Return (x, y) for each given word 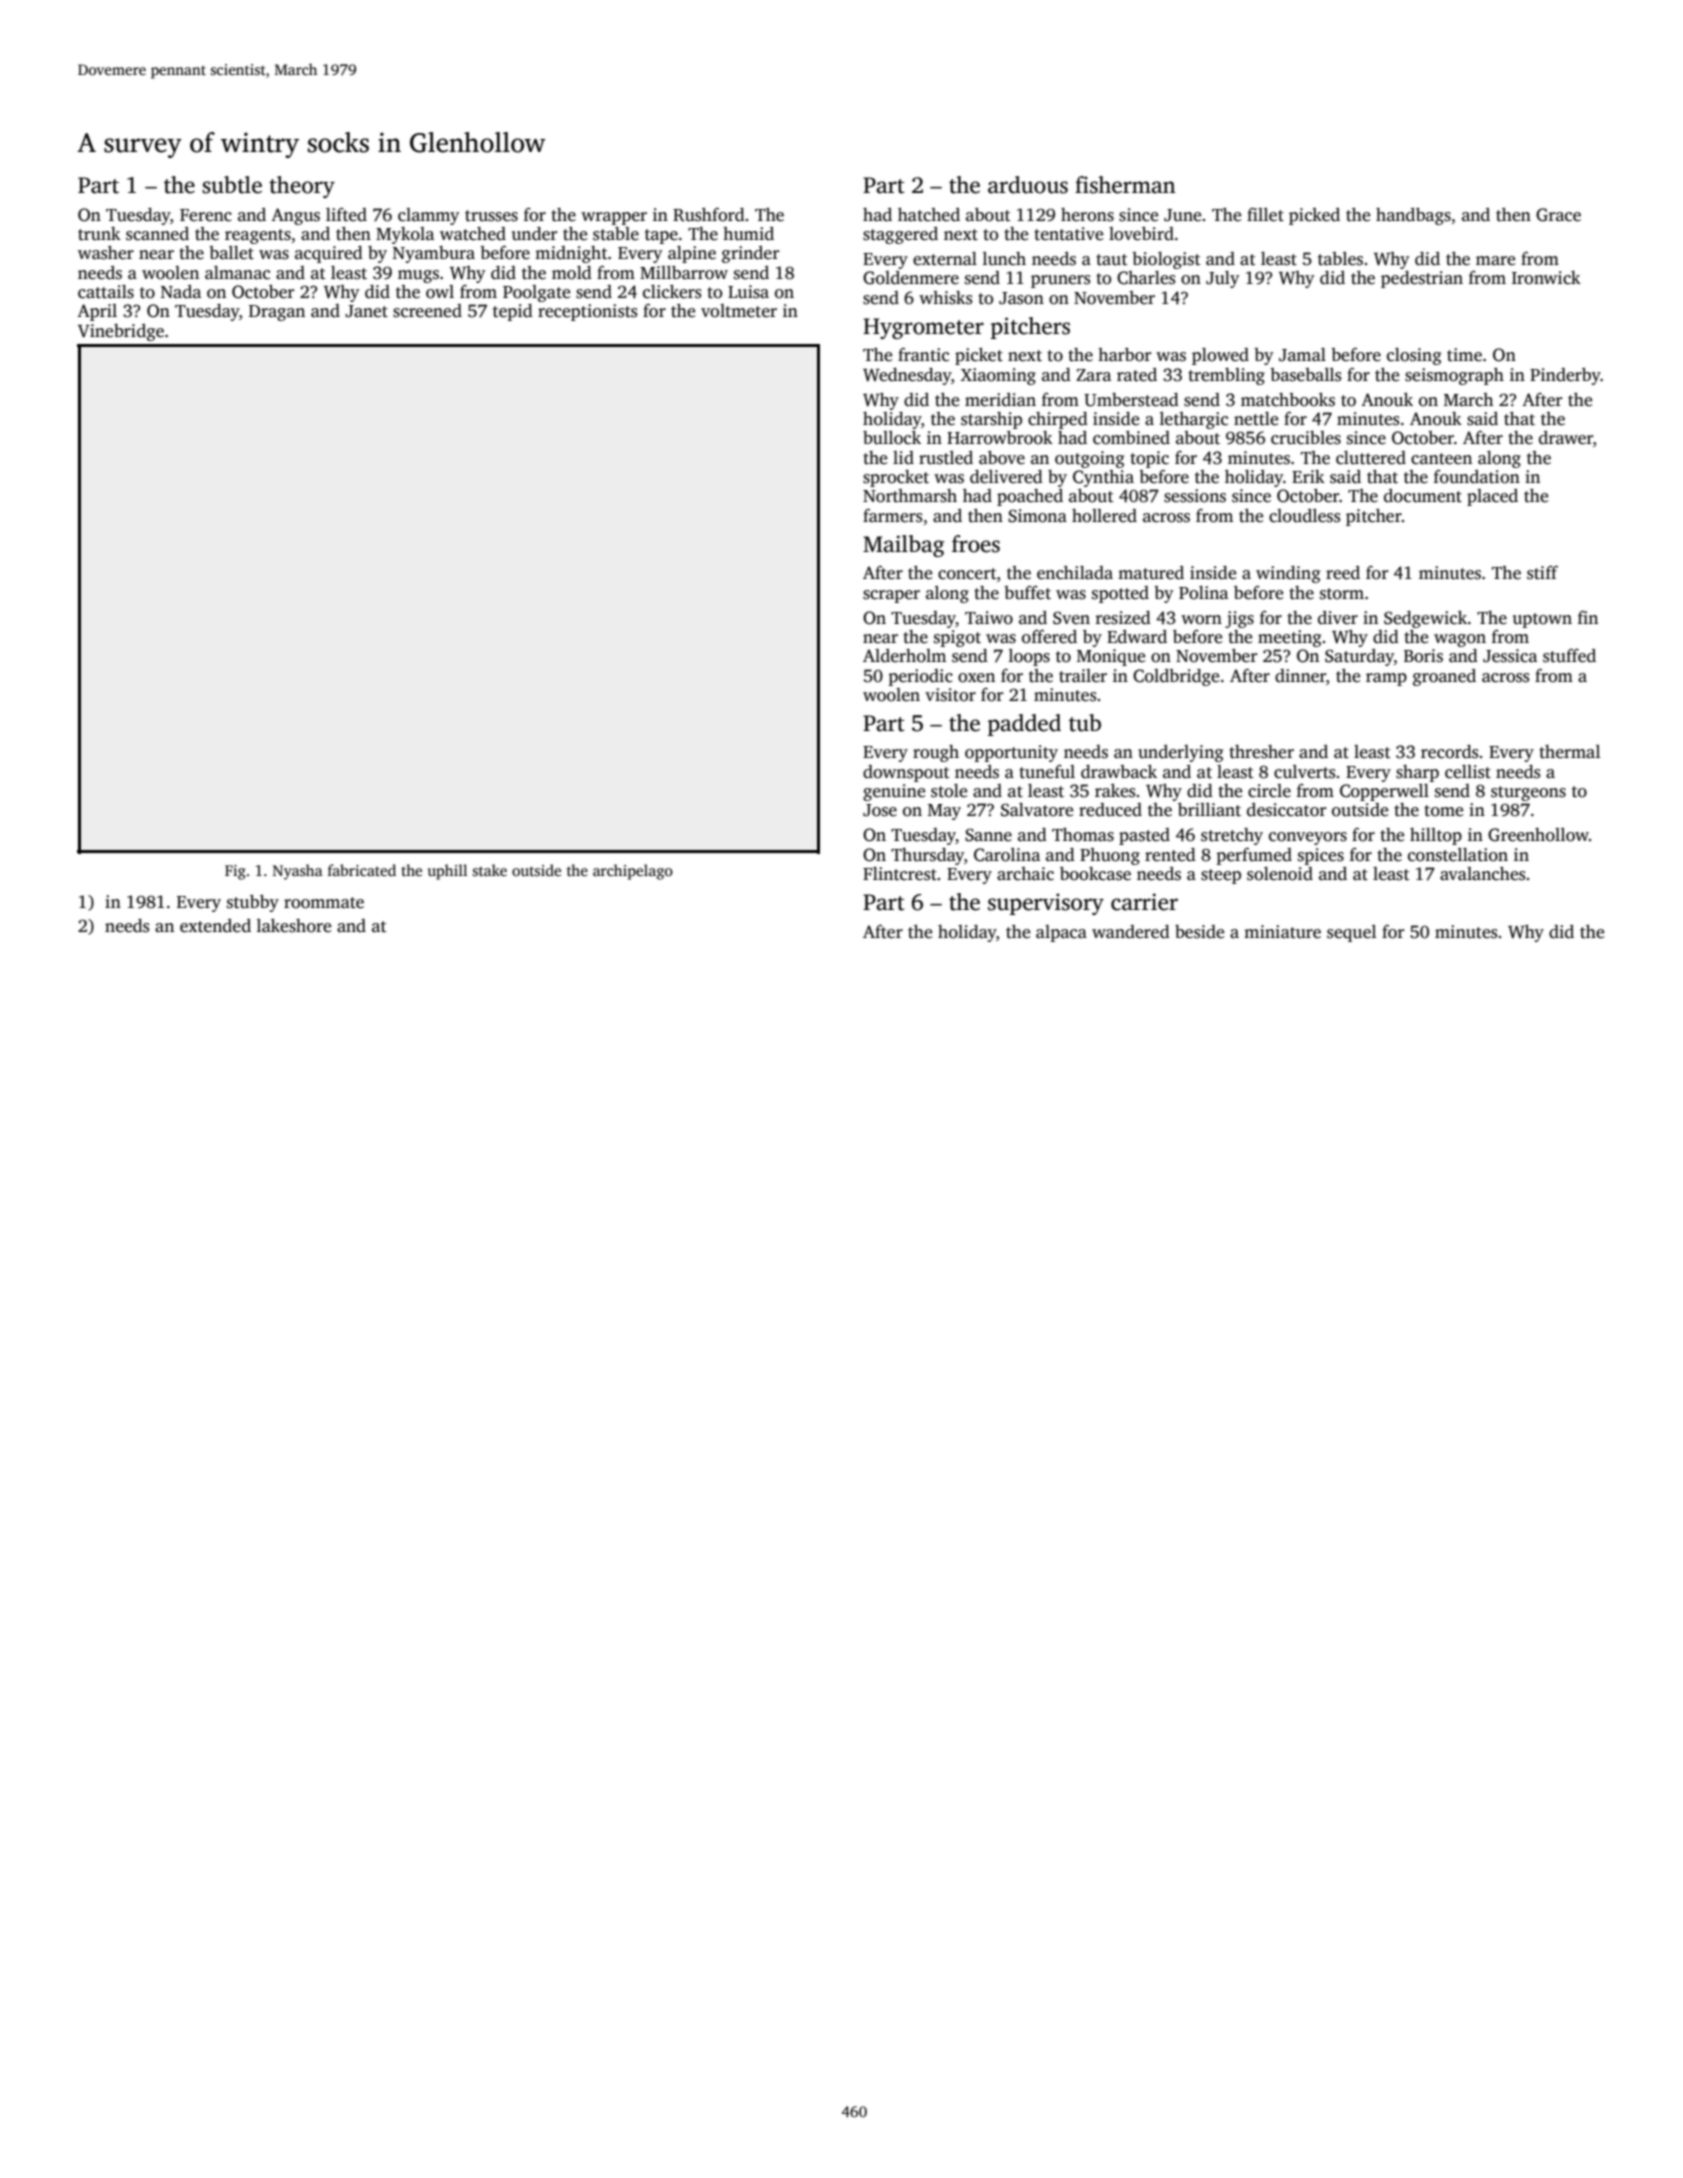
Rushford (709, 215)
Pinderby (1565, 376)
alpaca (1061, 933)
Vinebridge (121, 332)
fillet (1265, 215)
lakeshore (294, 926)
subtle (232, 185)
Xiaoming (998, 376)
